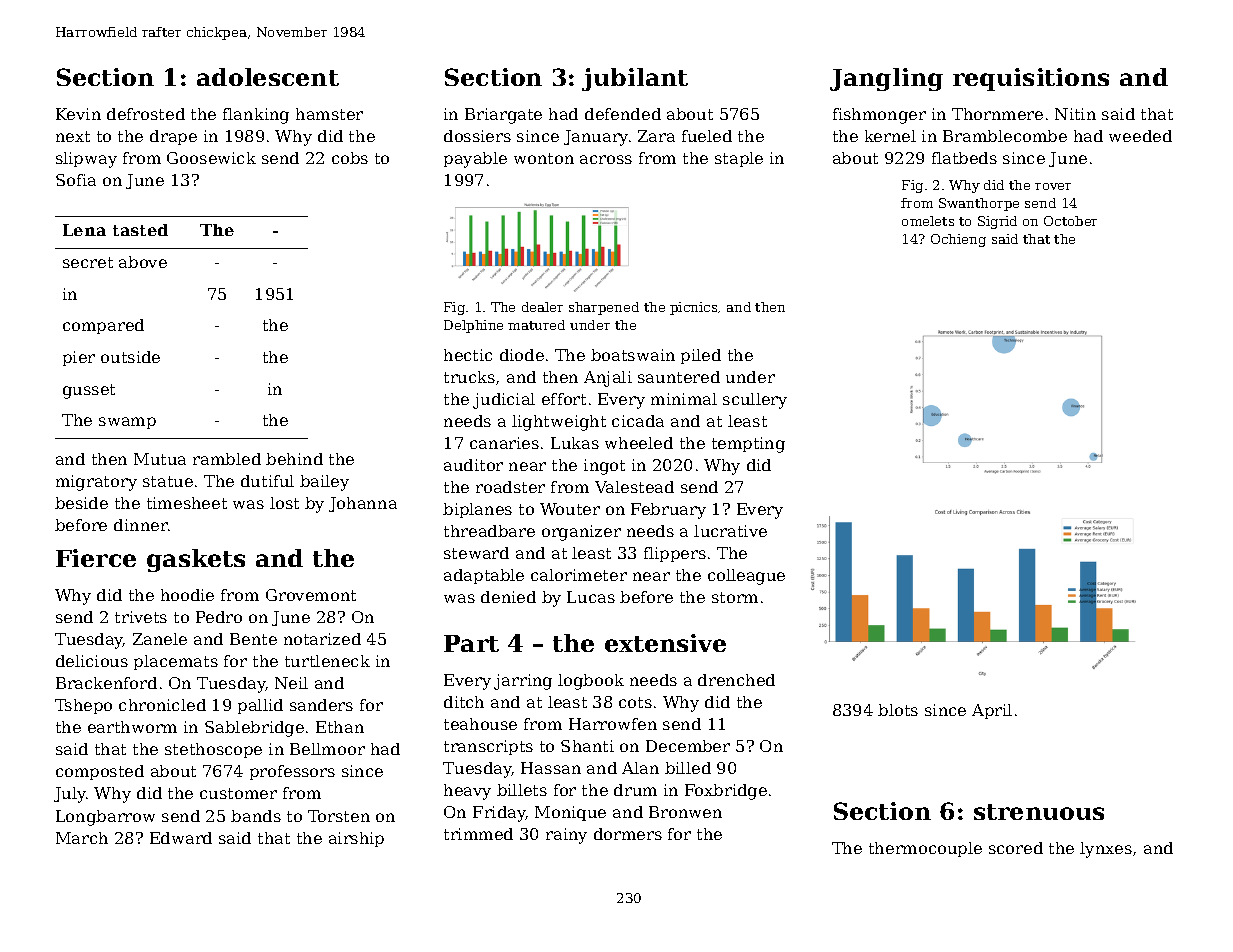 The width and height of the screenshot is (1233, 952). Describe the element at coordinates (503, 116) in the screenshot. I see `Briargate` at that location.
